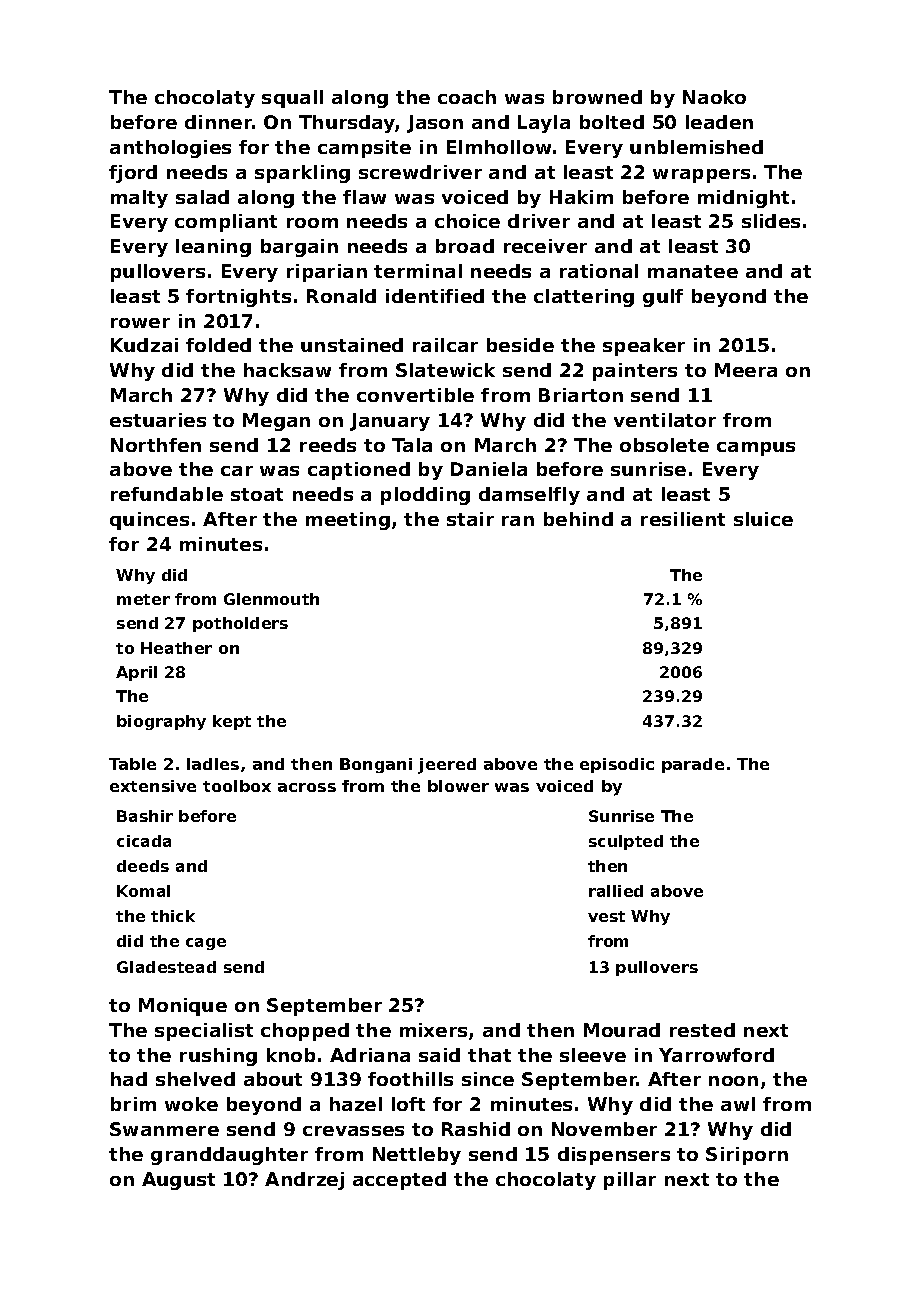 The image size is (924, 1308). I want to click on dispensers, so click(614, 1156).
